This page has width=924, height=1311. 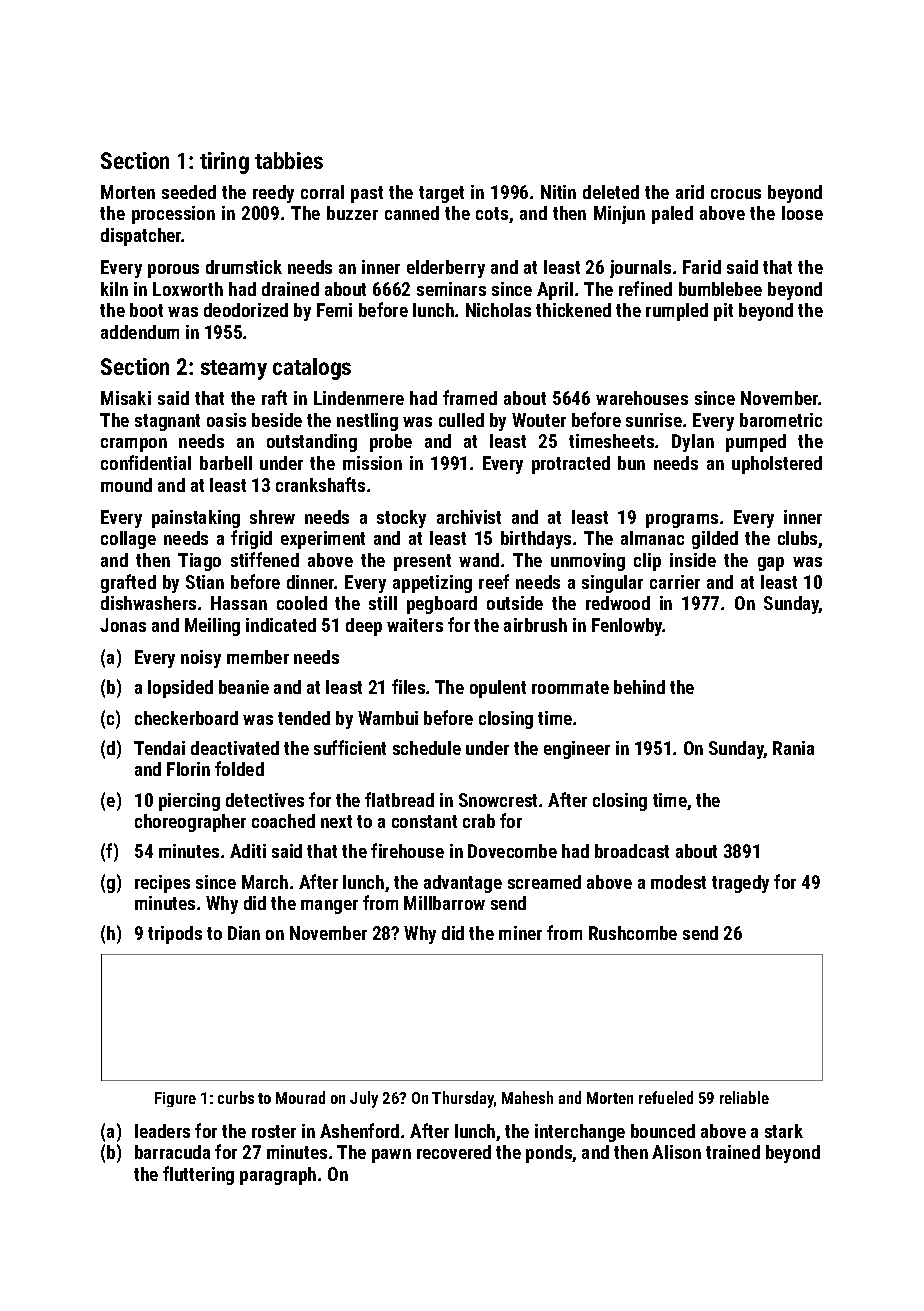 I want to click on framed, so click(x=470, y=397).
